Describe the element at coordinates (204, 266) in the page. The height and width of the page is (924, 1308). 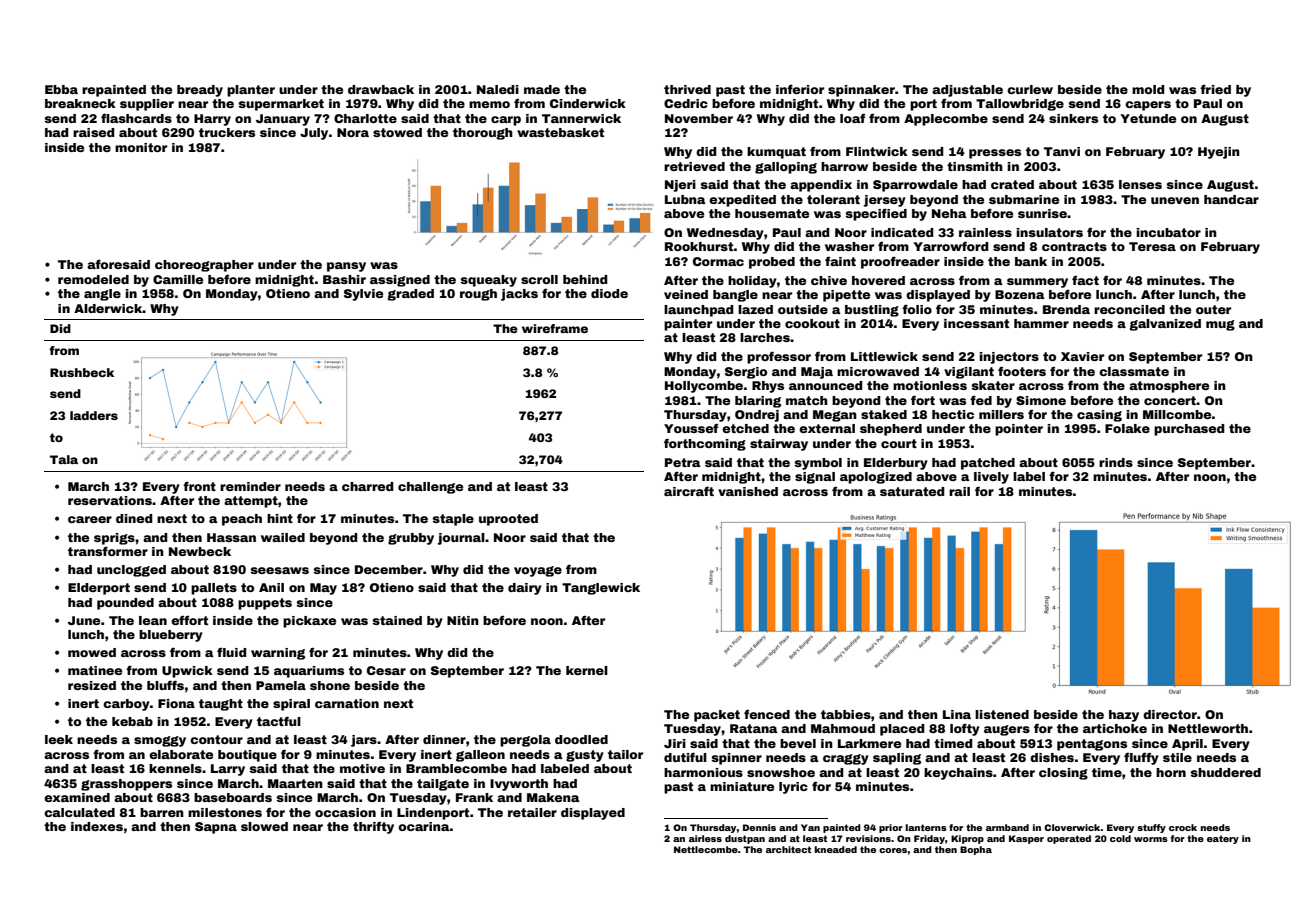
I see `choreographer` at that location.
